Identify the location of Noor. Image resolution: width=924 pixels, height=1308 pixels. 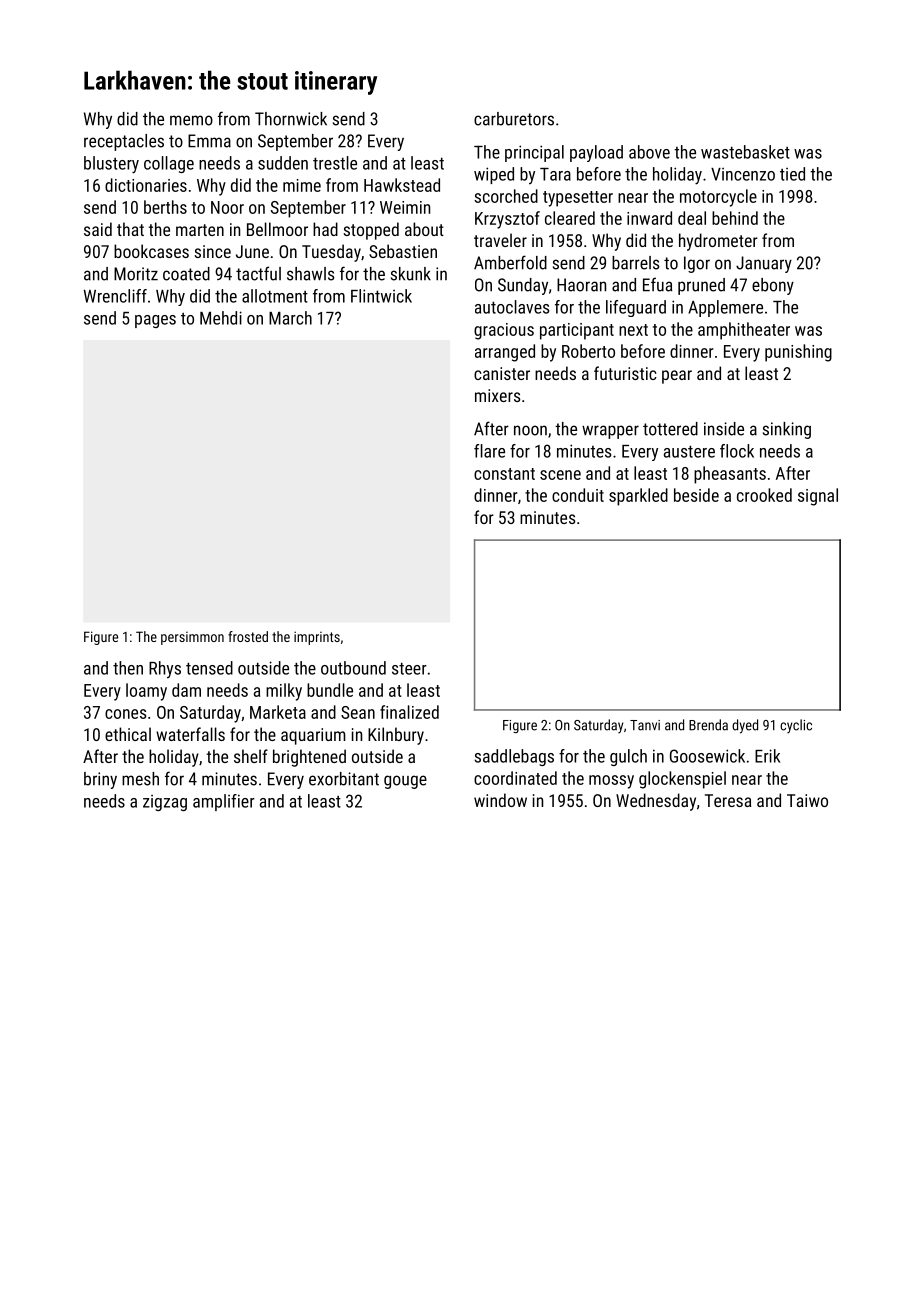
(227, 207).
